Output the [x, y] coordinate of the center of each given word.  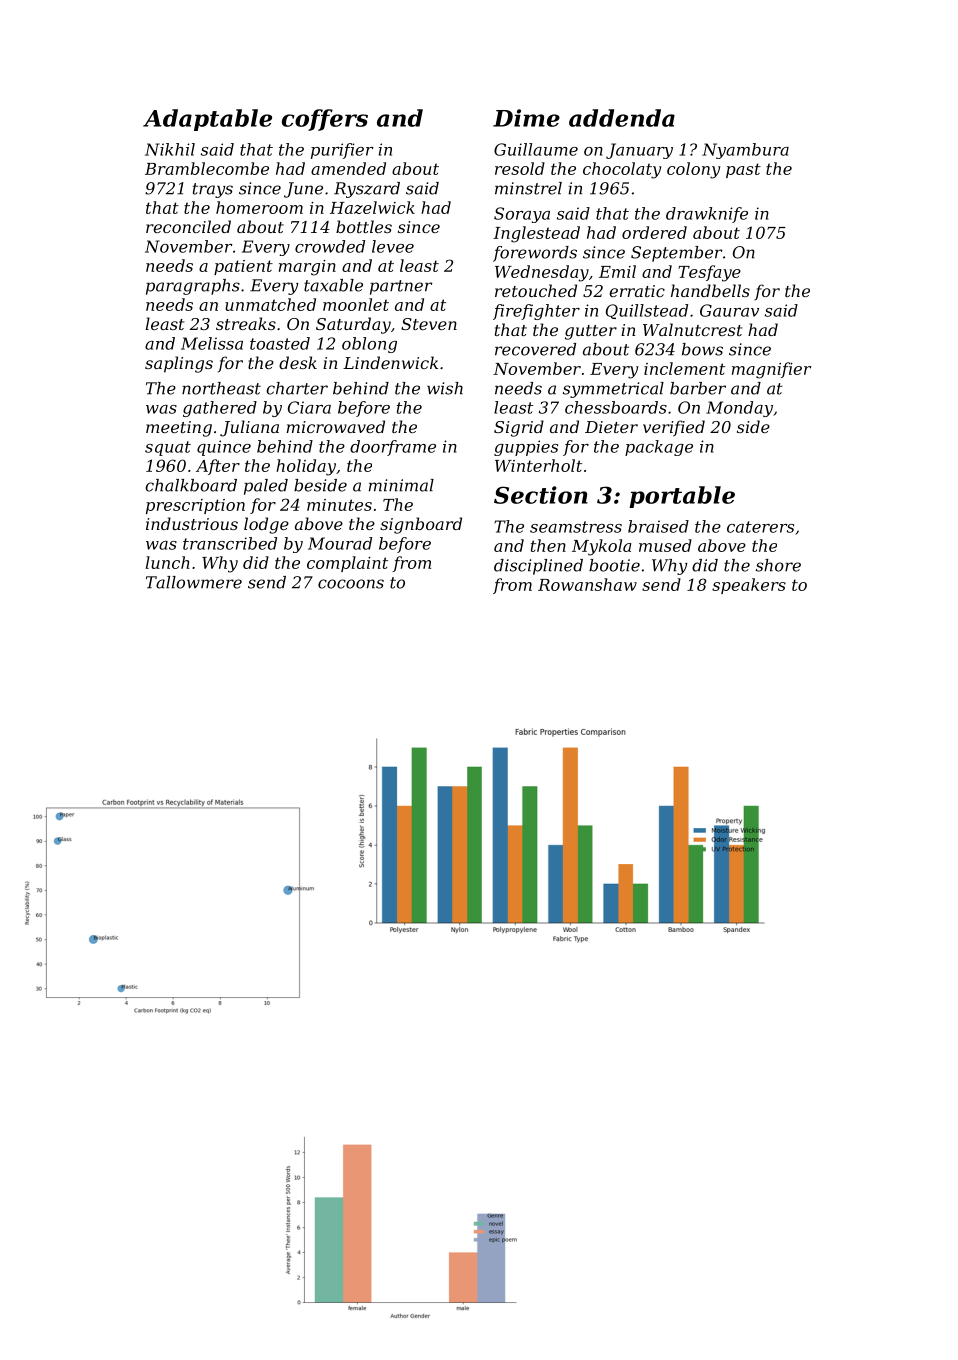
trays [213, 190]
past [743, 170]
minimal [401, 485]
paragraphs [193, 287]
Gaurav [729, 310]
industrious [192, 523]
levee [393, 246]
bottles [364, 226]
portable [682, 497]
